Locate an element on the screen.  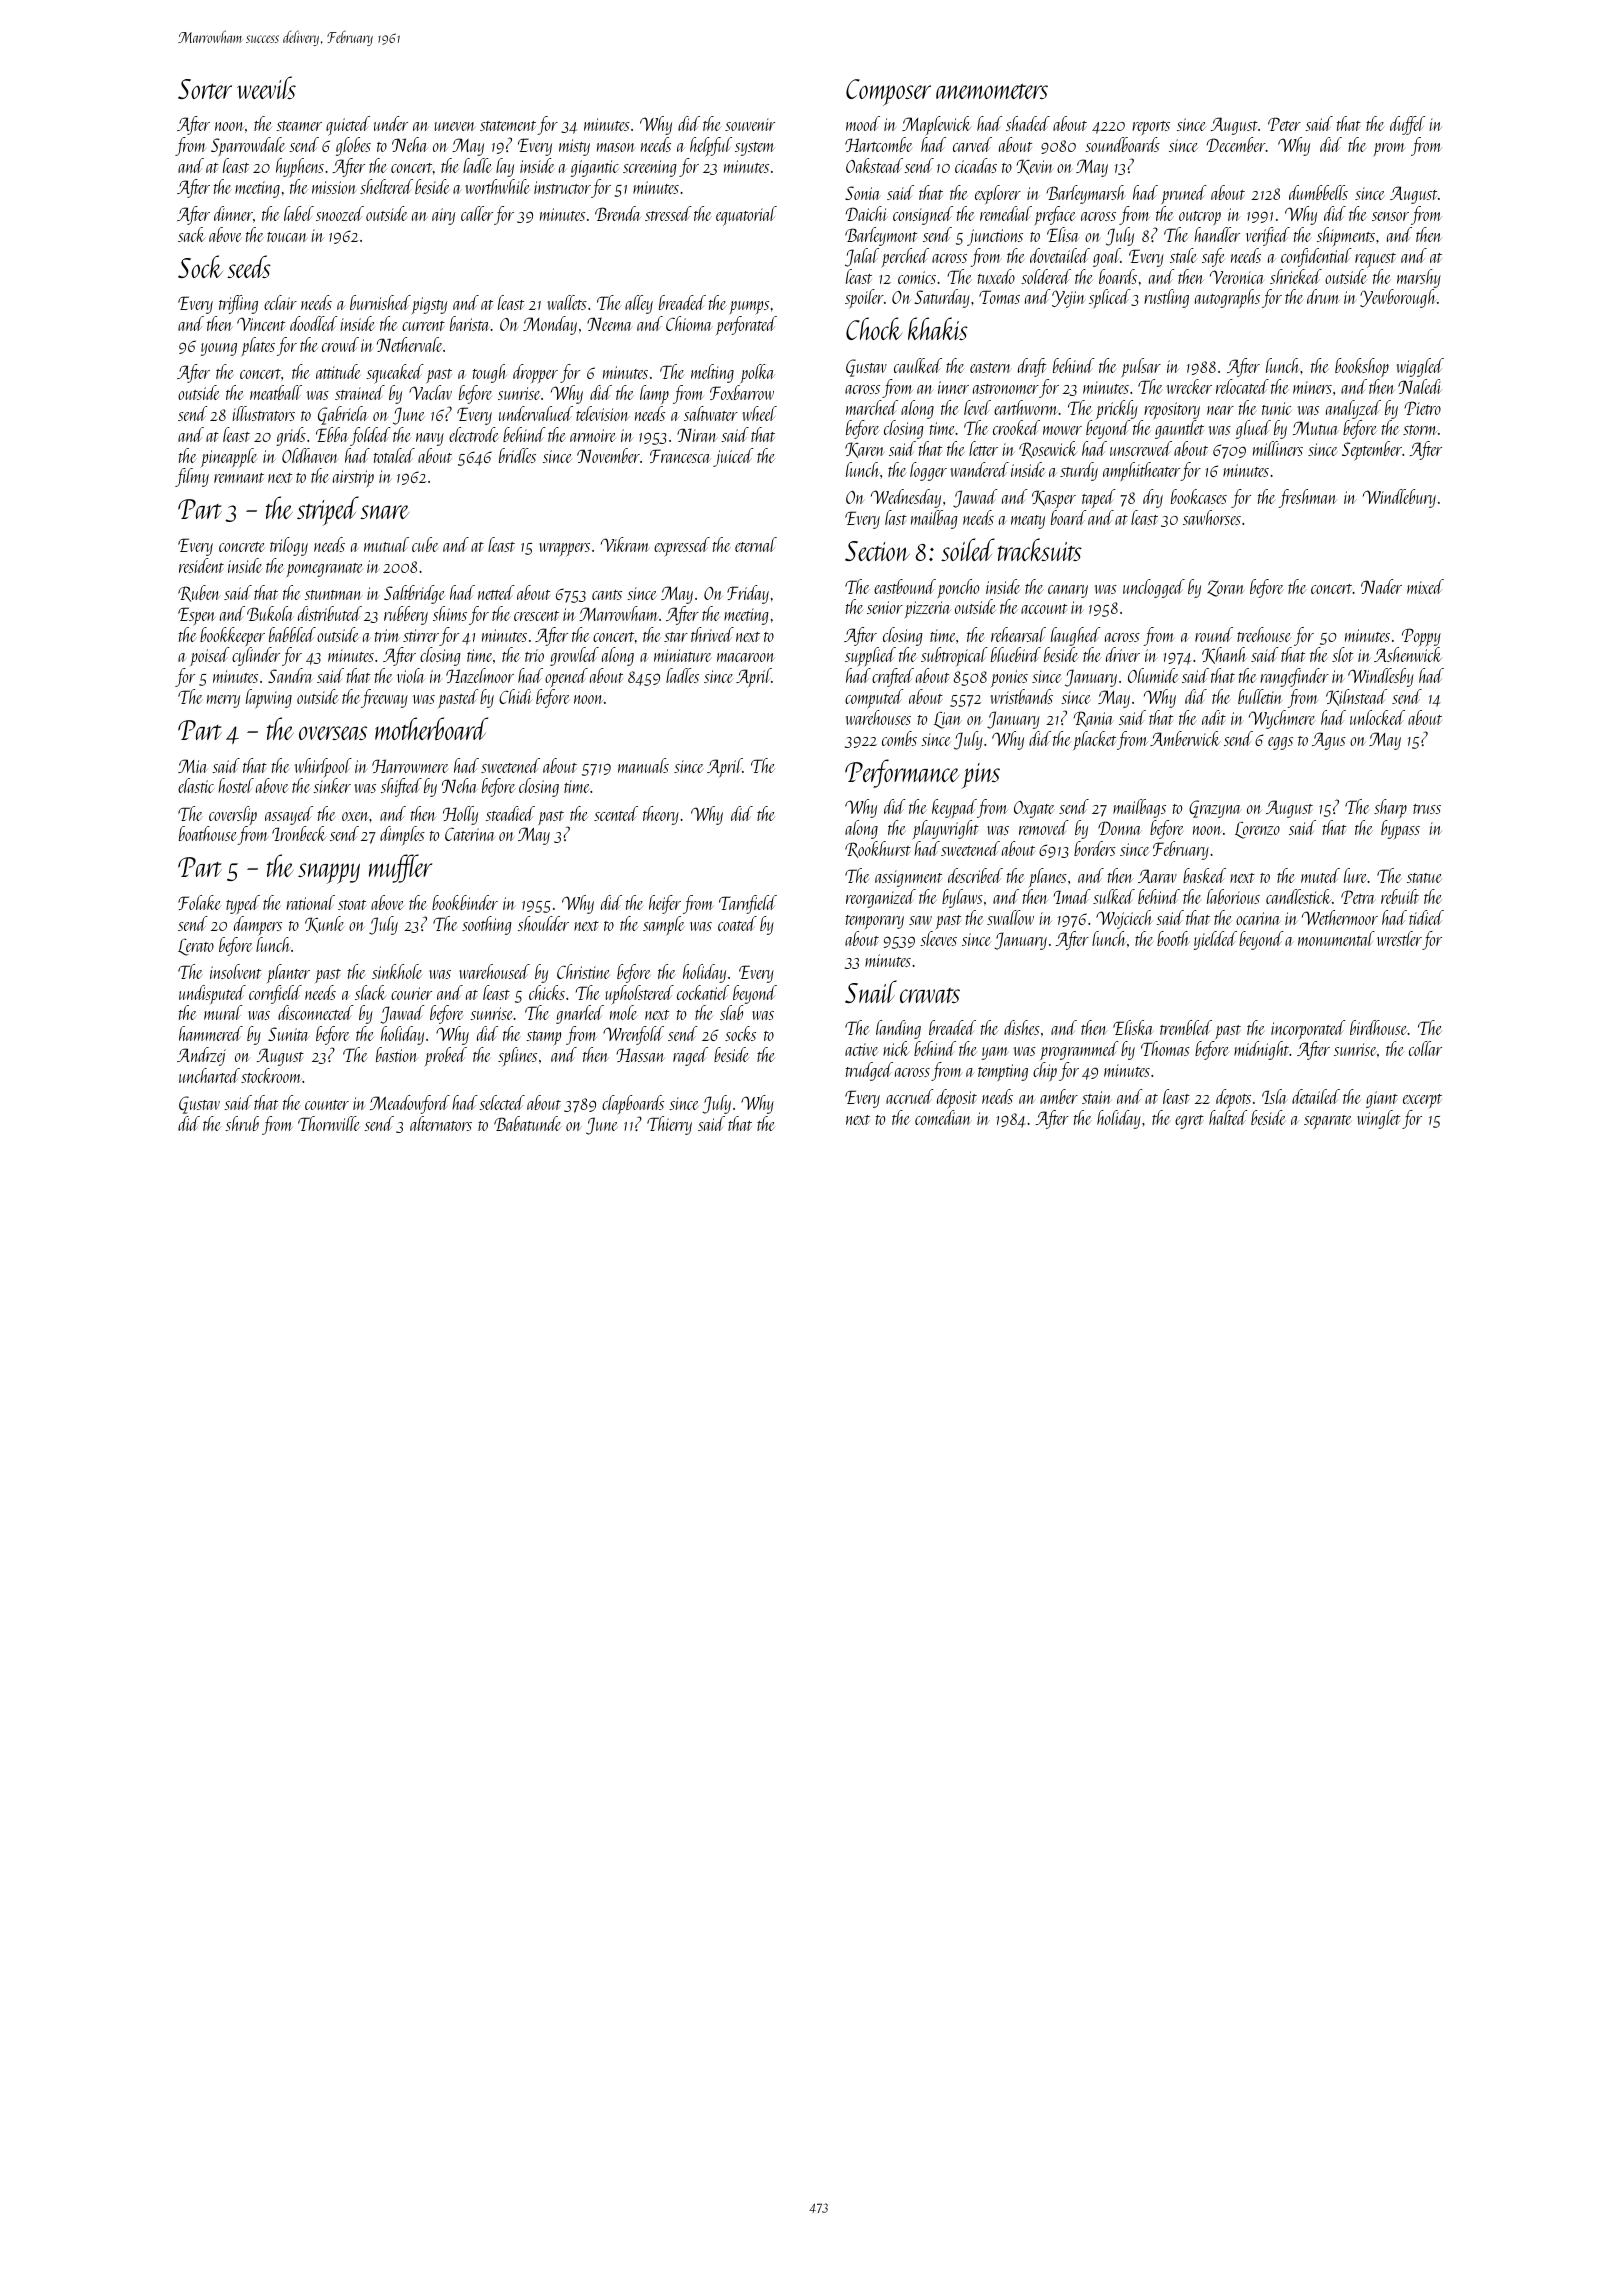
mixed is located at coordinates (1425, 586).
